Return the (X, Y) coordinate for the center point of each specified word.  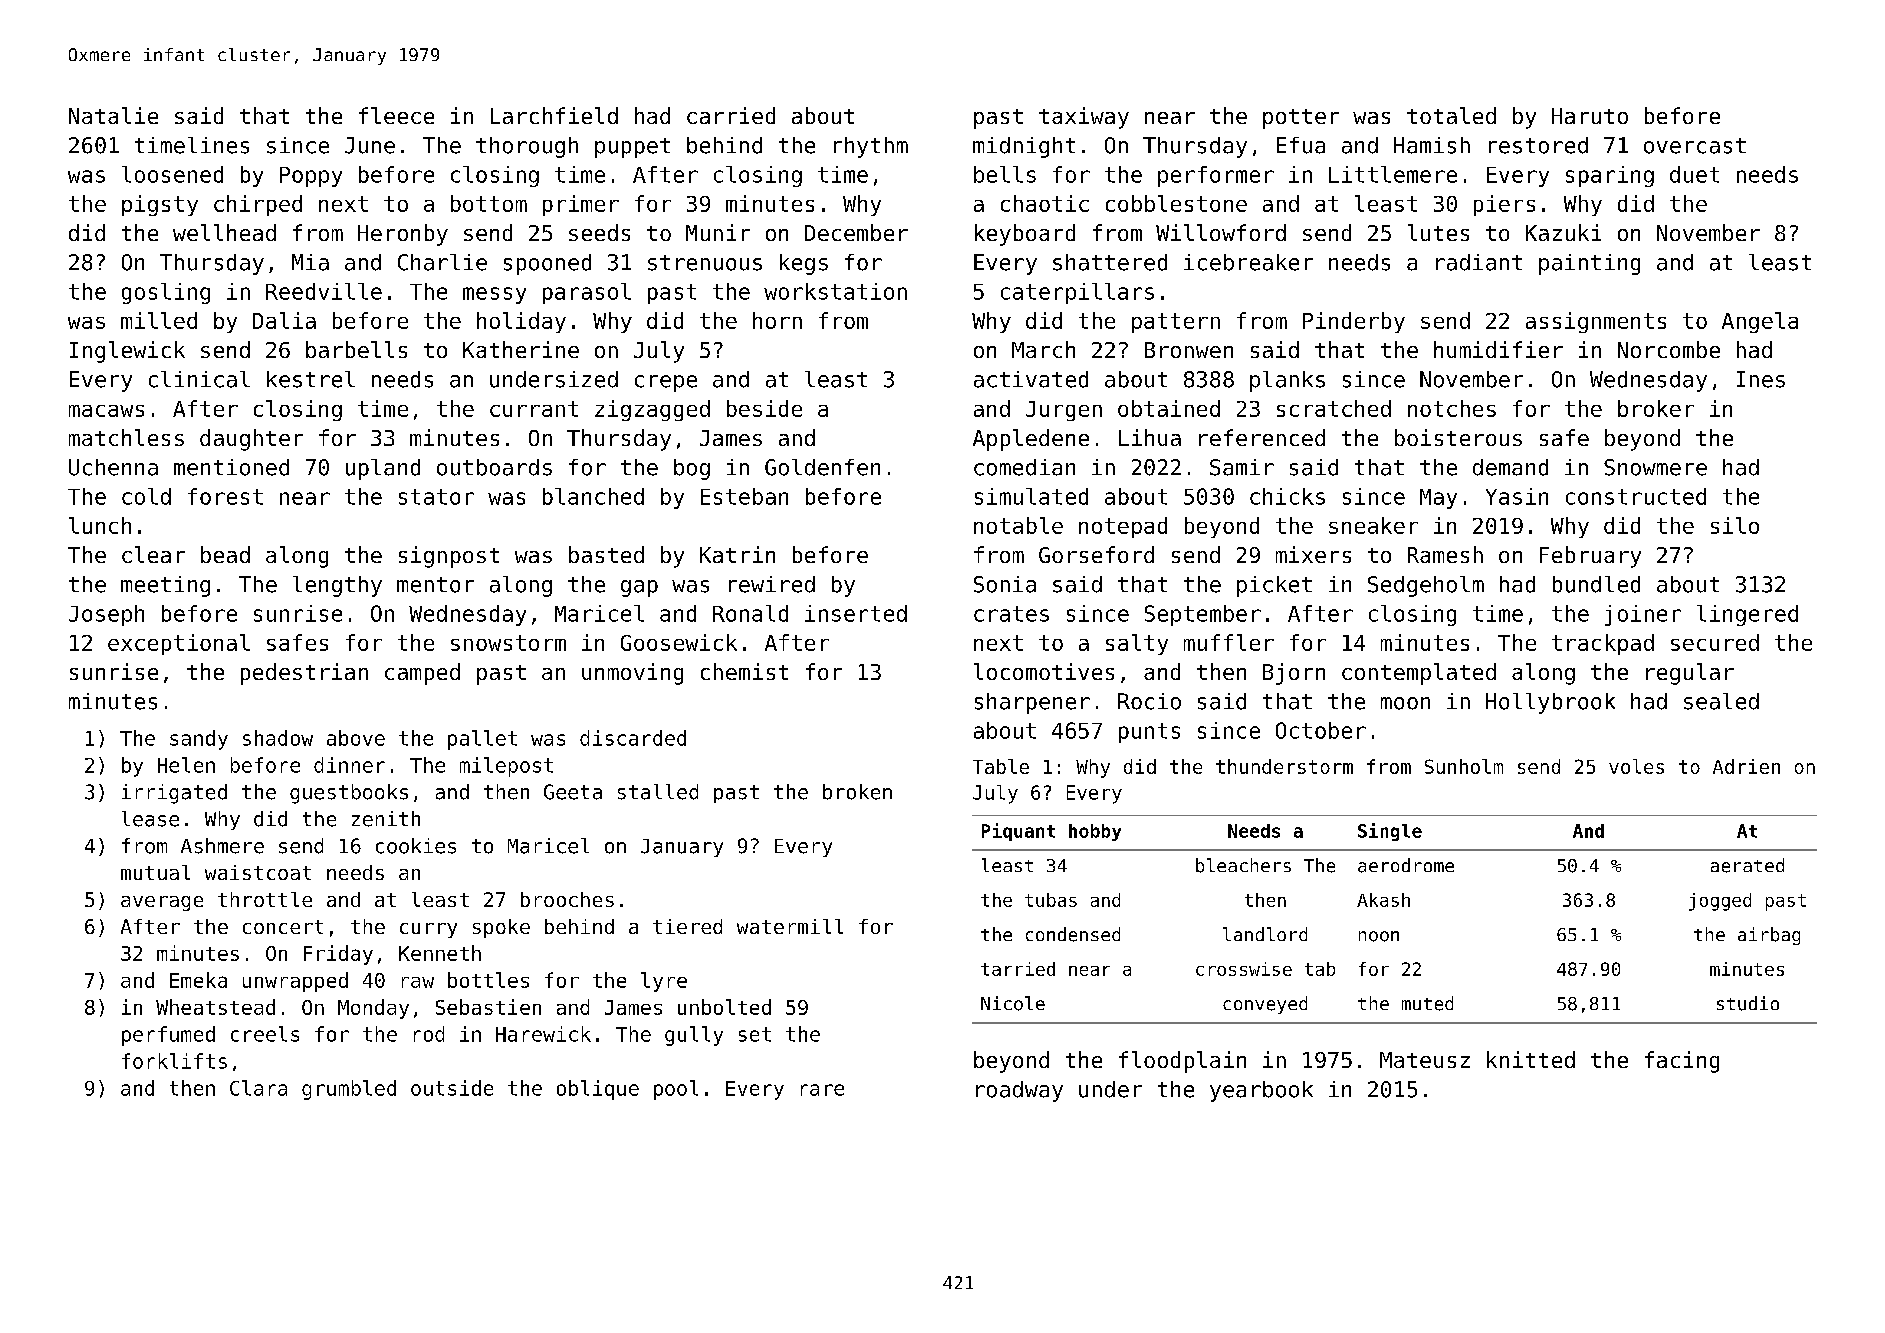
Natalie (113, 115)
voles (1636, 766)
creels (265, 1034)
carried (731, 115)
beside (764, 408)
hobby (1095, 832)
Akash (1383, 900)
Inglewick (127, 352)
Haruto (1590, 116)
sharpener (1032, 703)
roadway (1019, 1091)
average (162, 903)
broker (1656, 408)
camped (422, 674)
